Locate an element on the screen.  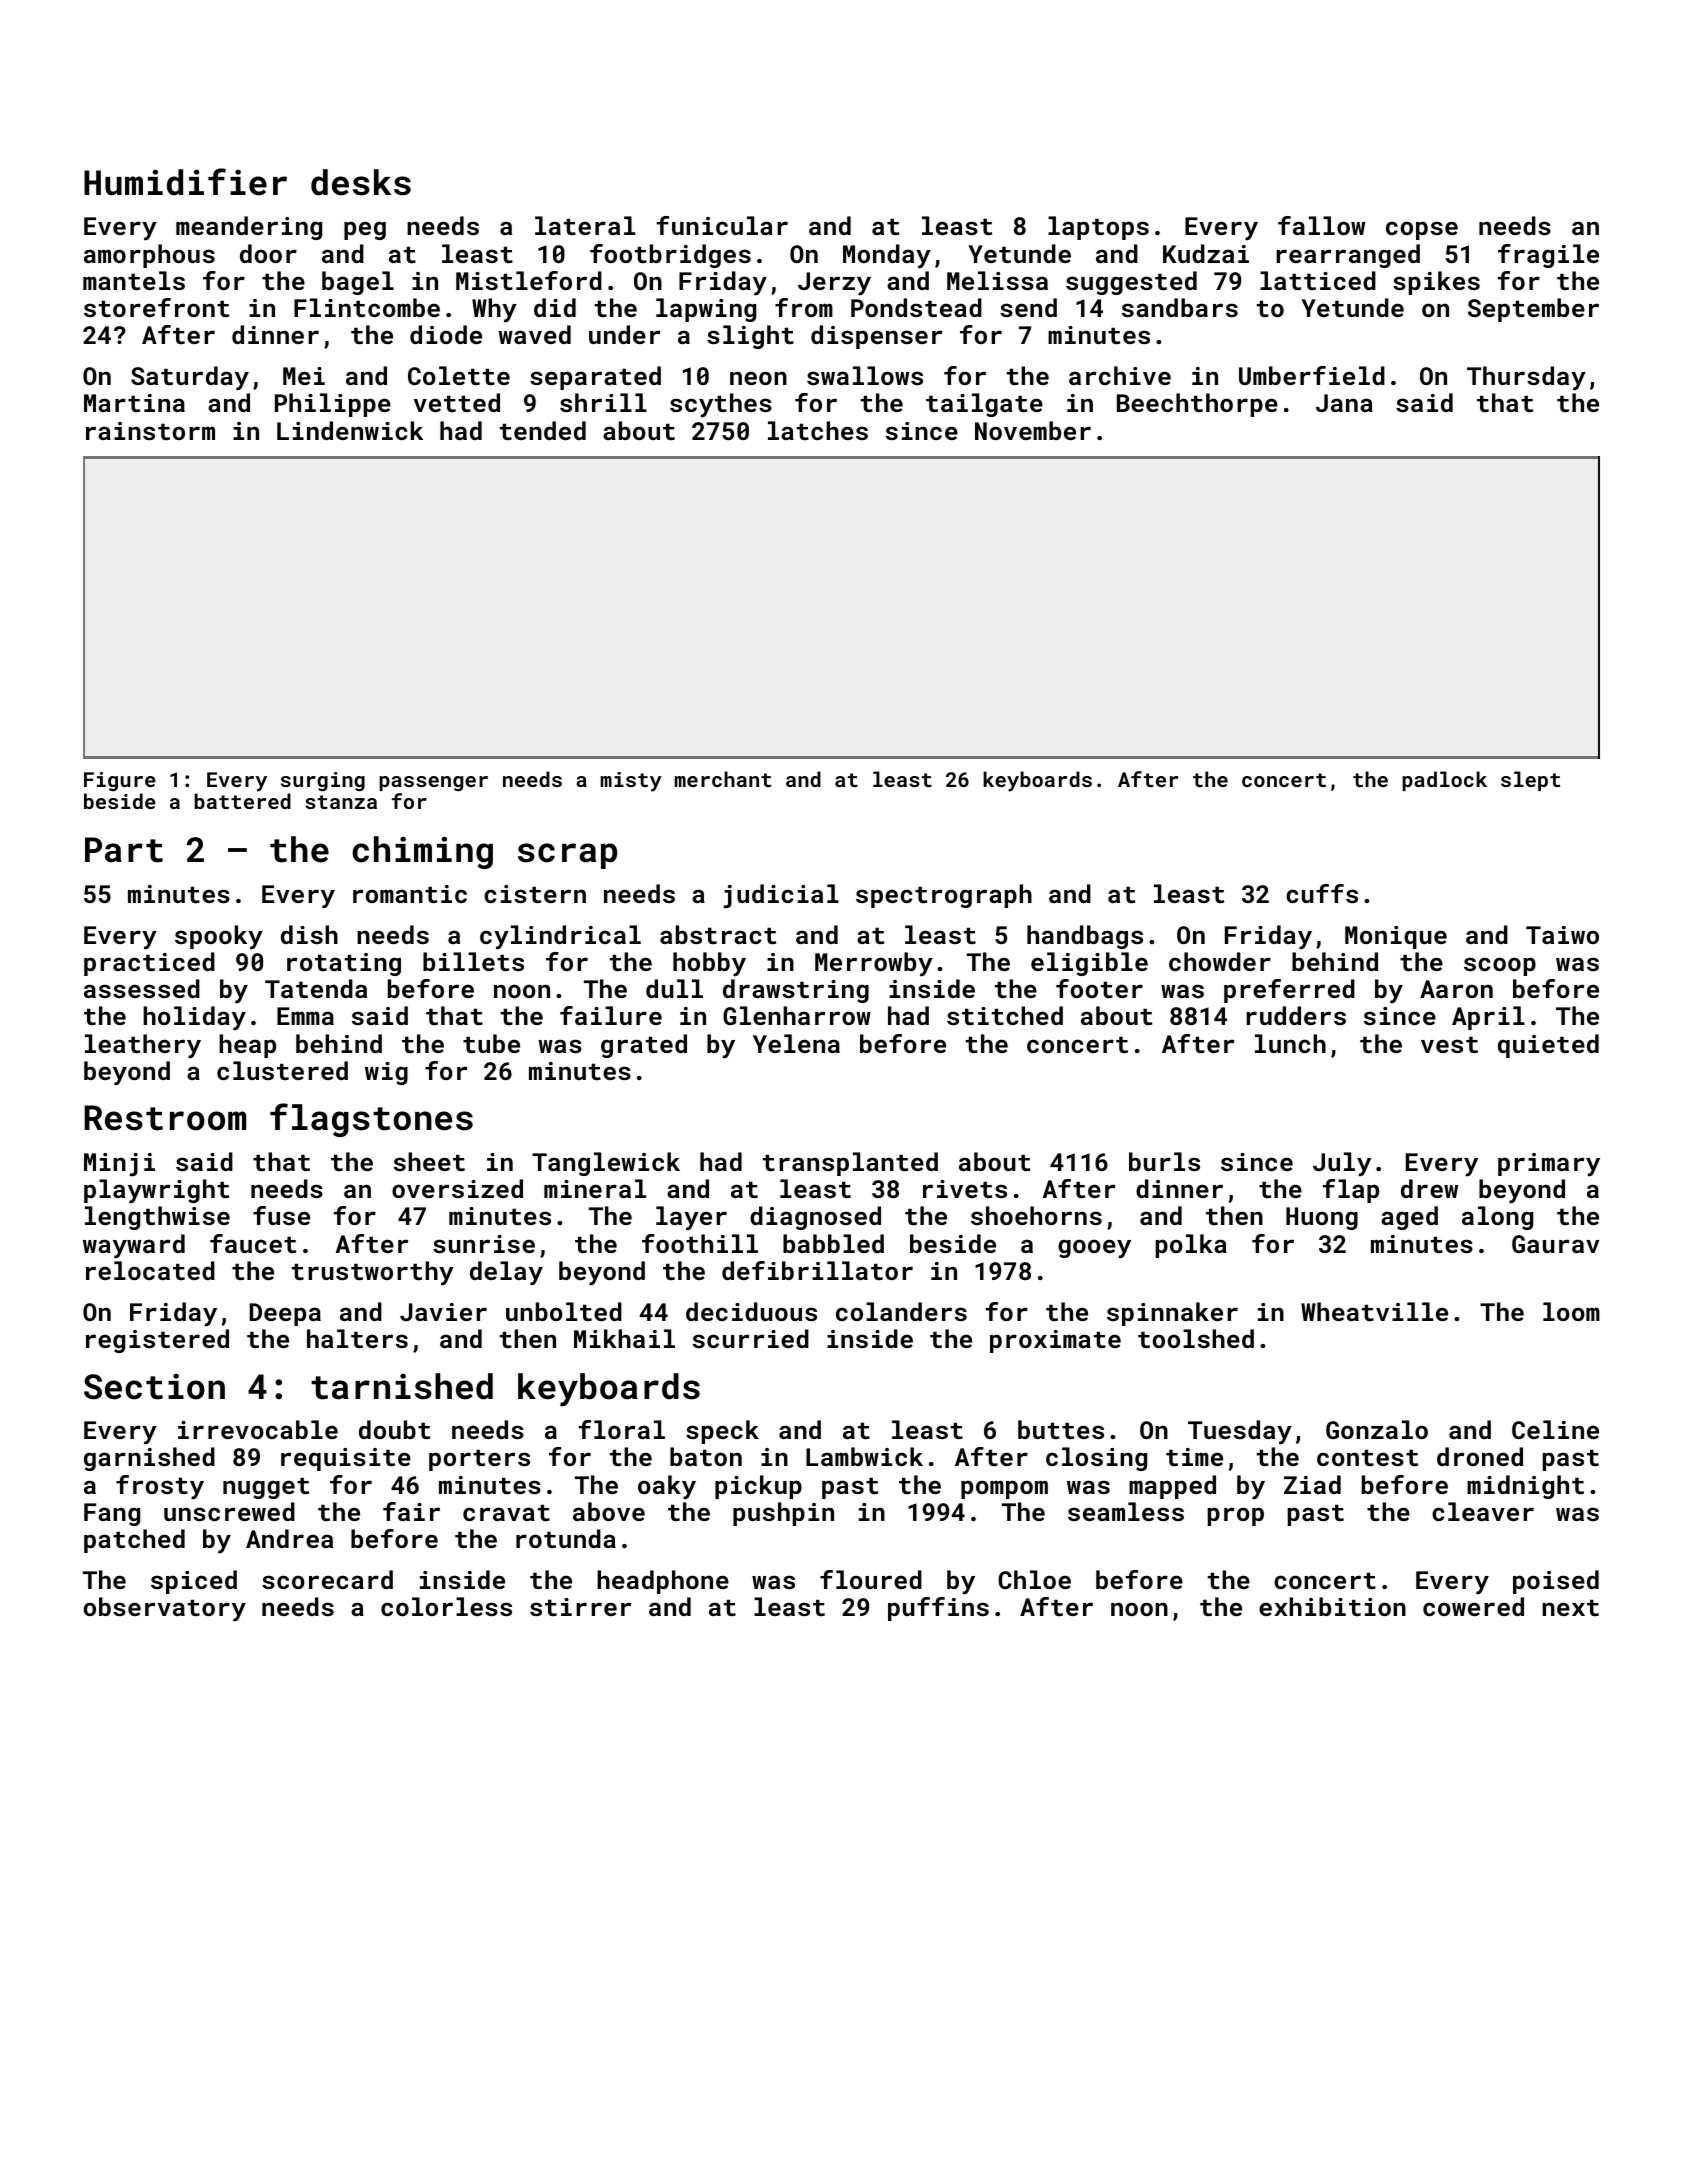
dispenser is located at coordinates (876, 337).
